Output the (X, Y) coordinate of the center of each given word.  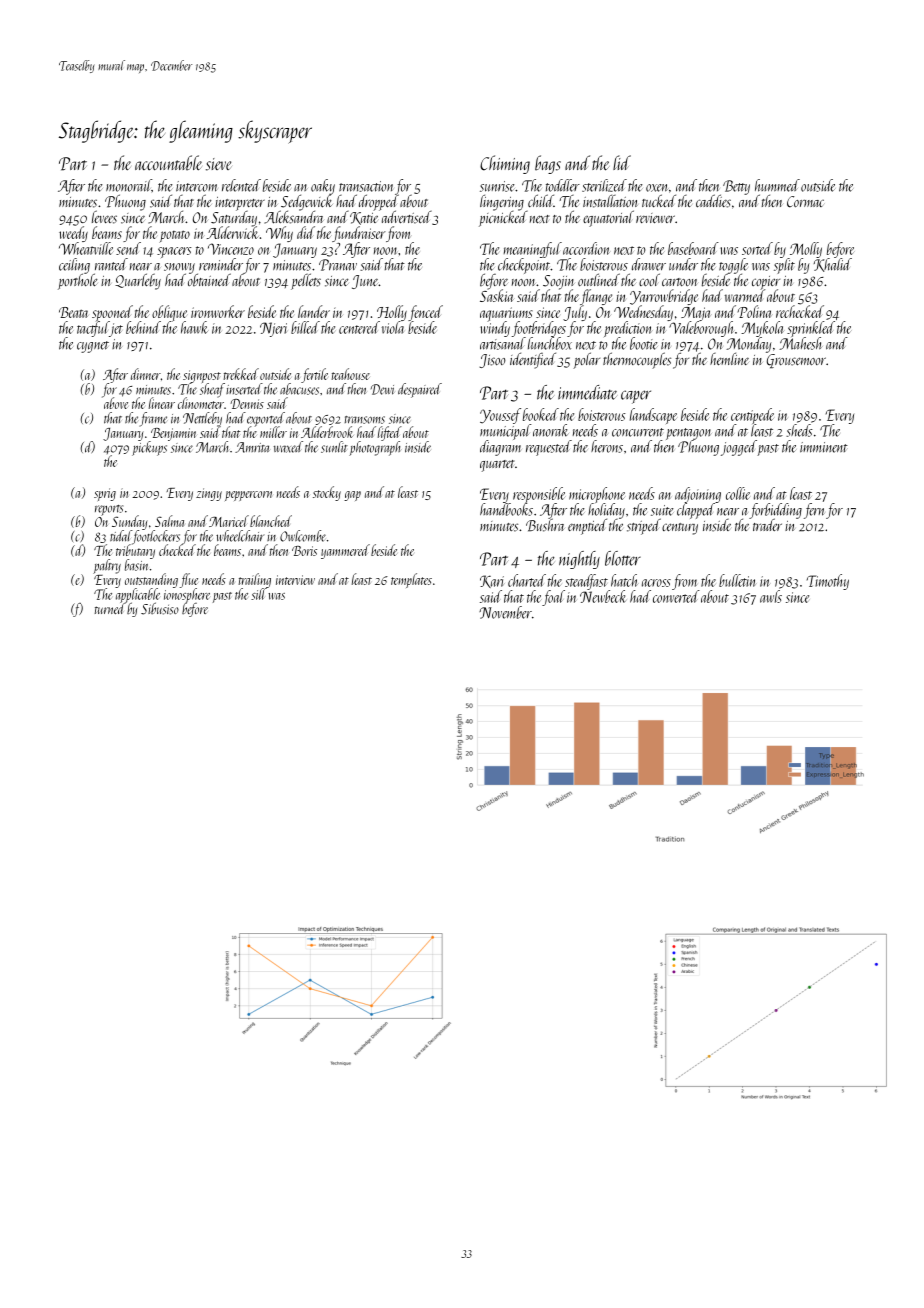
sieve (218, 164)
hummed (777, 185)
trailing (254, 580)
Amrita (252, 447)
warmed (745, 296)
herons (607, 446)
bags (548, 164)
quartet (497, 466)
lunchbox (550, 343)
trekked (241, 374)
